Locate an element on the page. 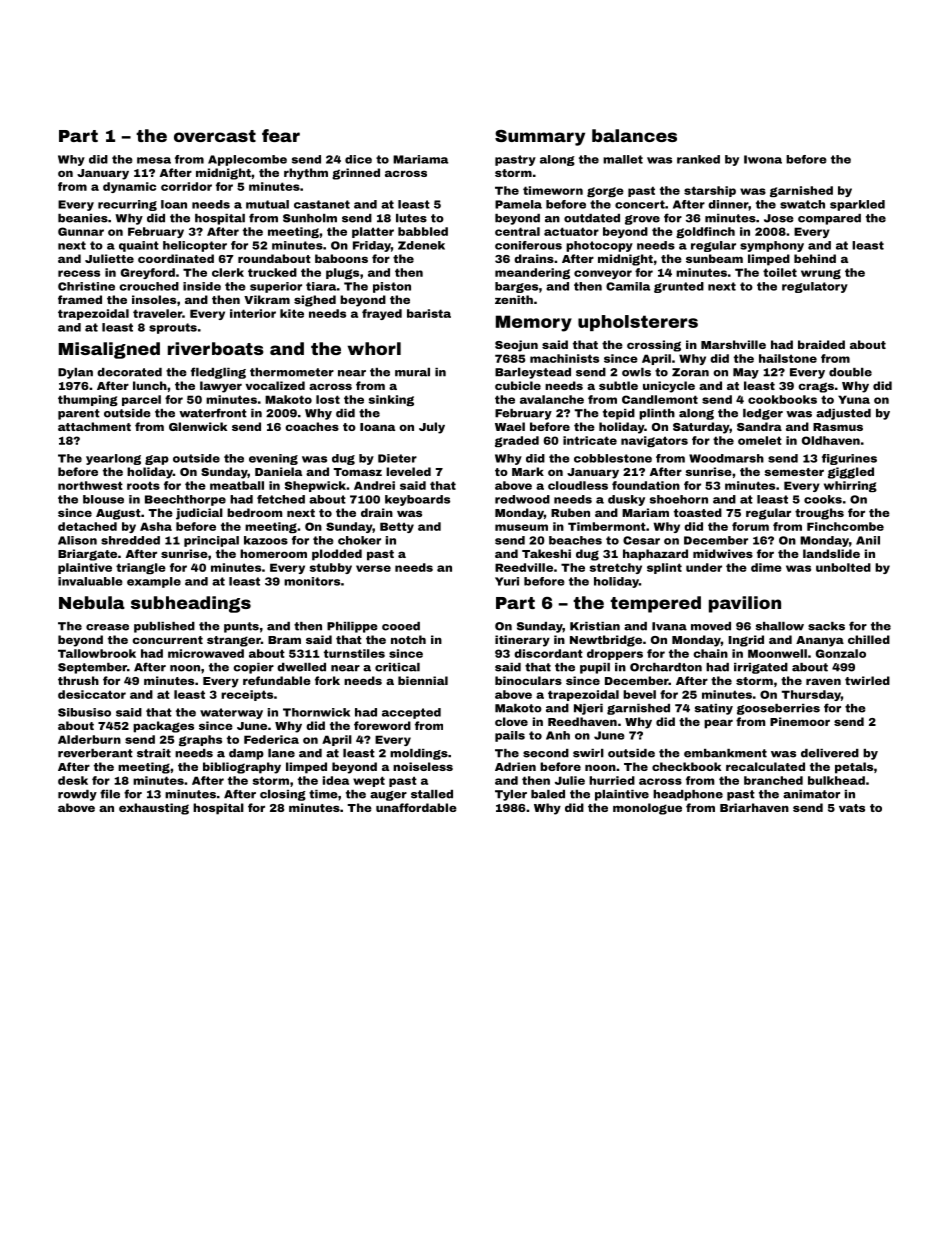  shoehorn is located at coordinates (679, 499).
